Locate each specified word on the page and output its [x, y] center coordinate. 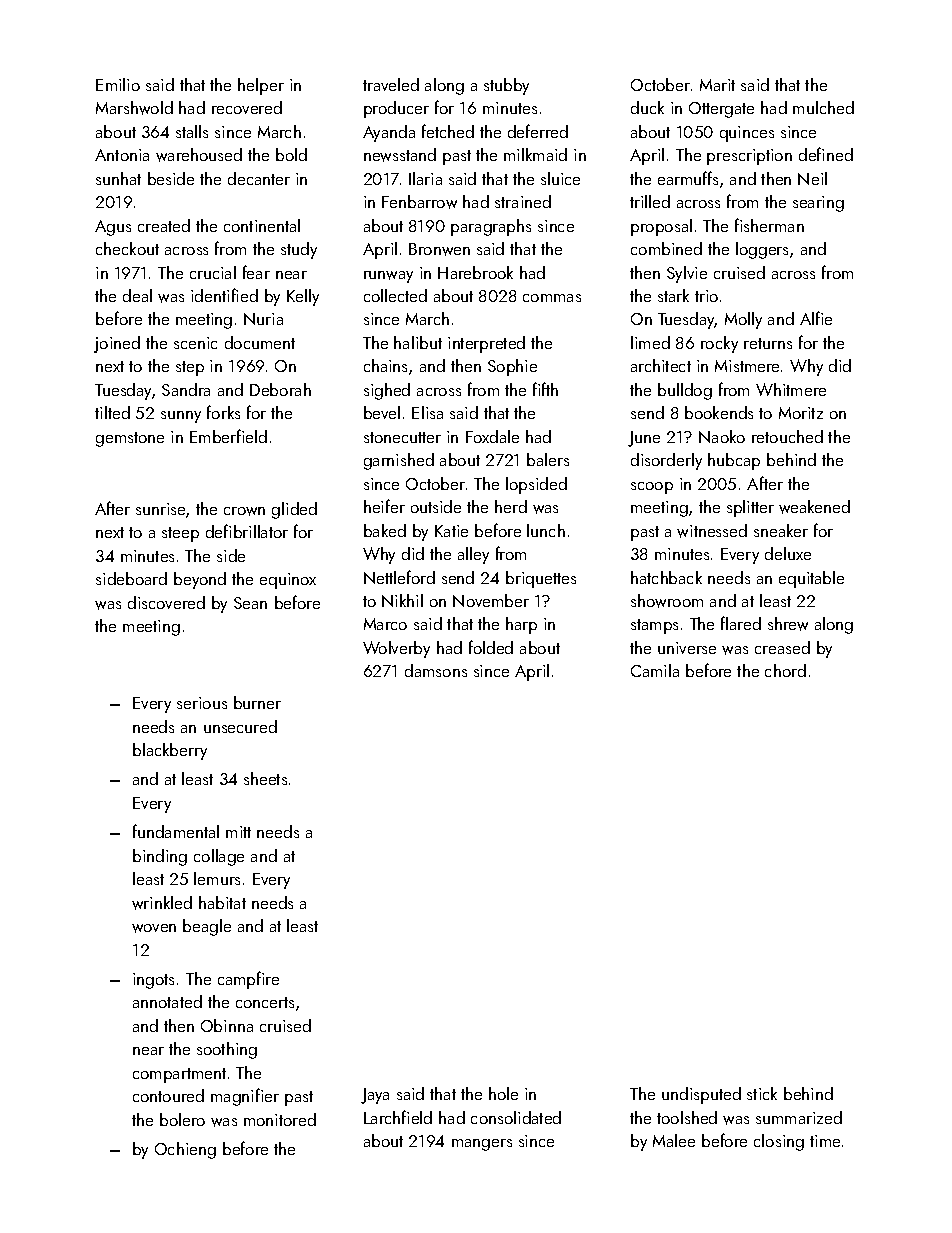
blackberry [170, 751]
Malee [674, 1140]
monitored [280, 1119]
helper [261, 86]
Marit [717, 85]
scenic [195, 343]
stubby [506, 86]
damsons [436, 670]
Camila [655, 670]
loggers [762, 250]
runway [388, 277]
